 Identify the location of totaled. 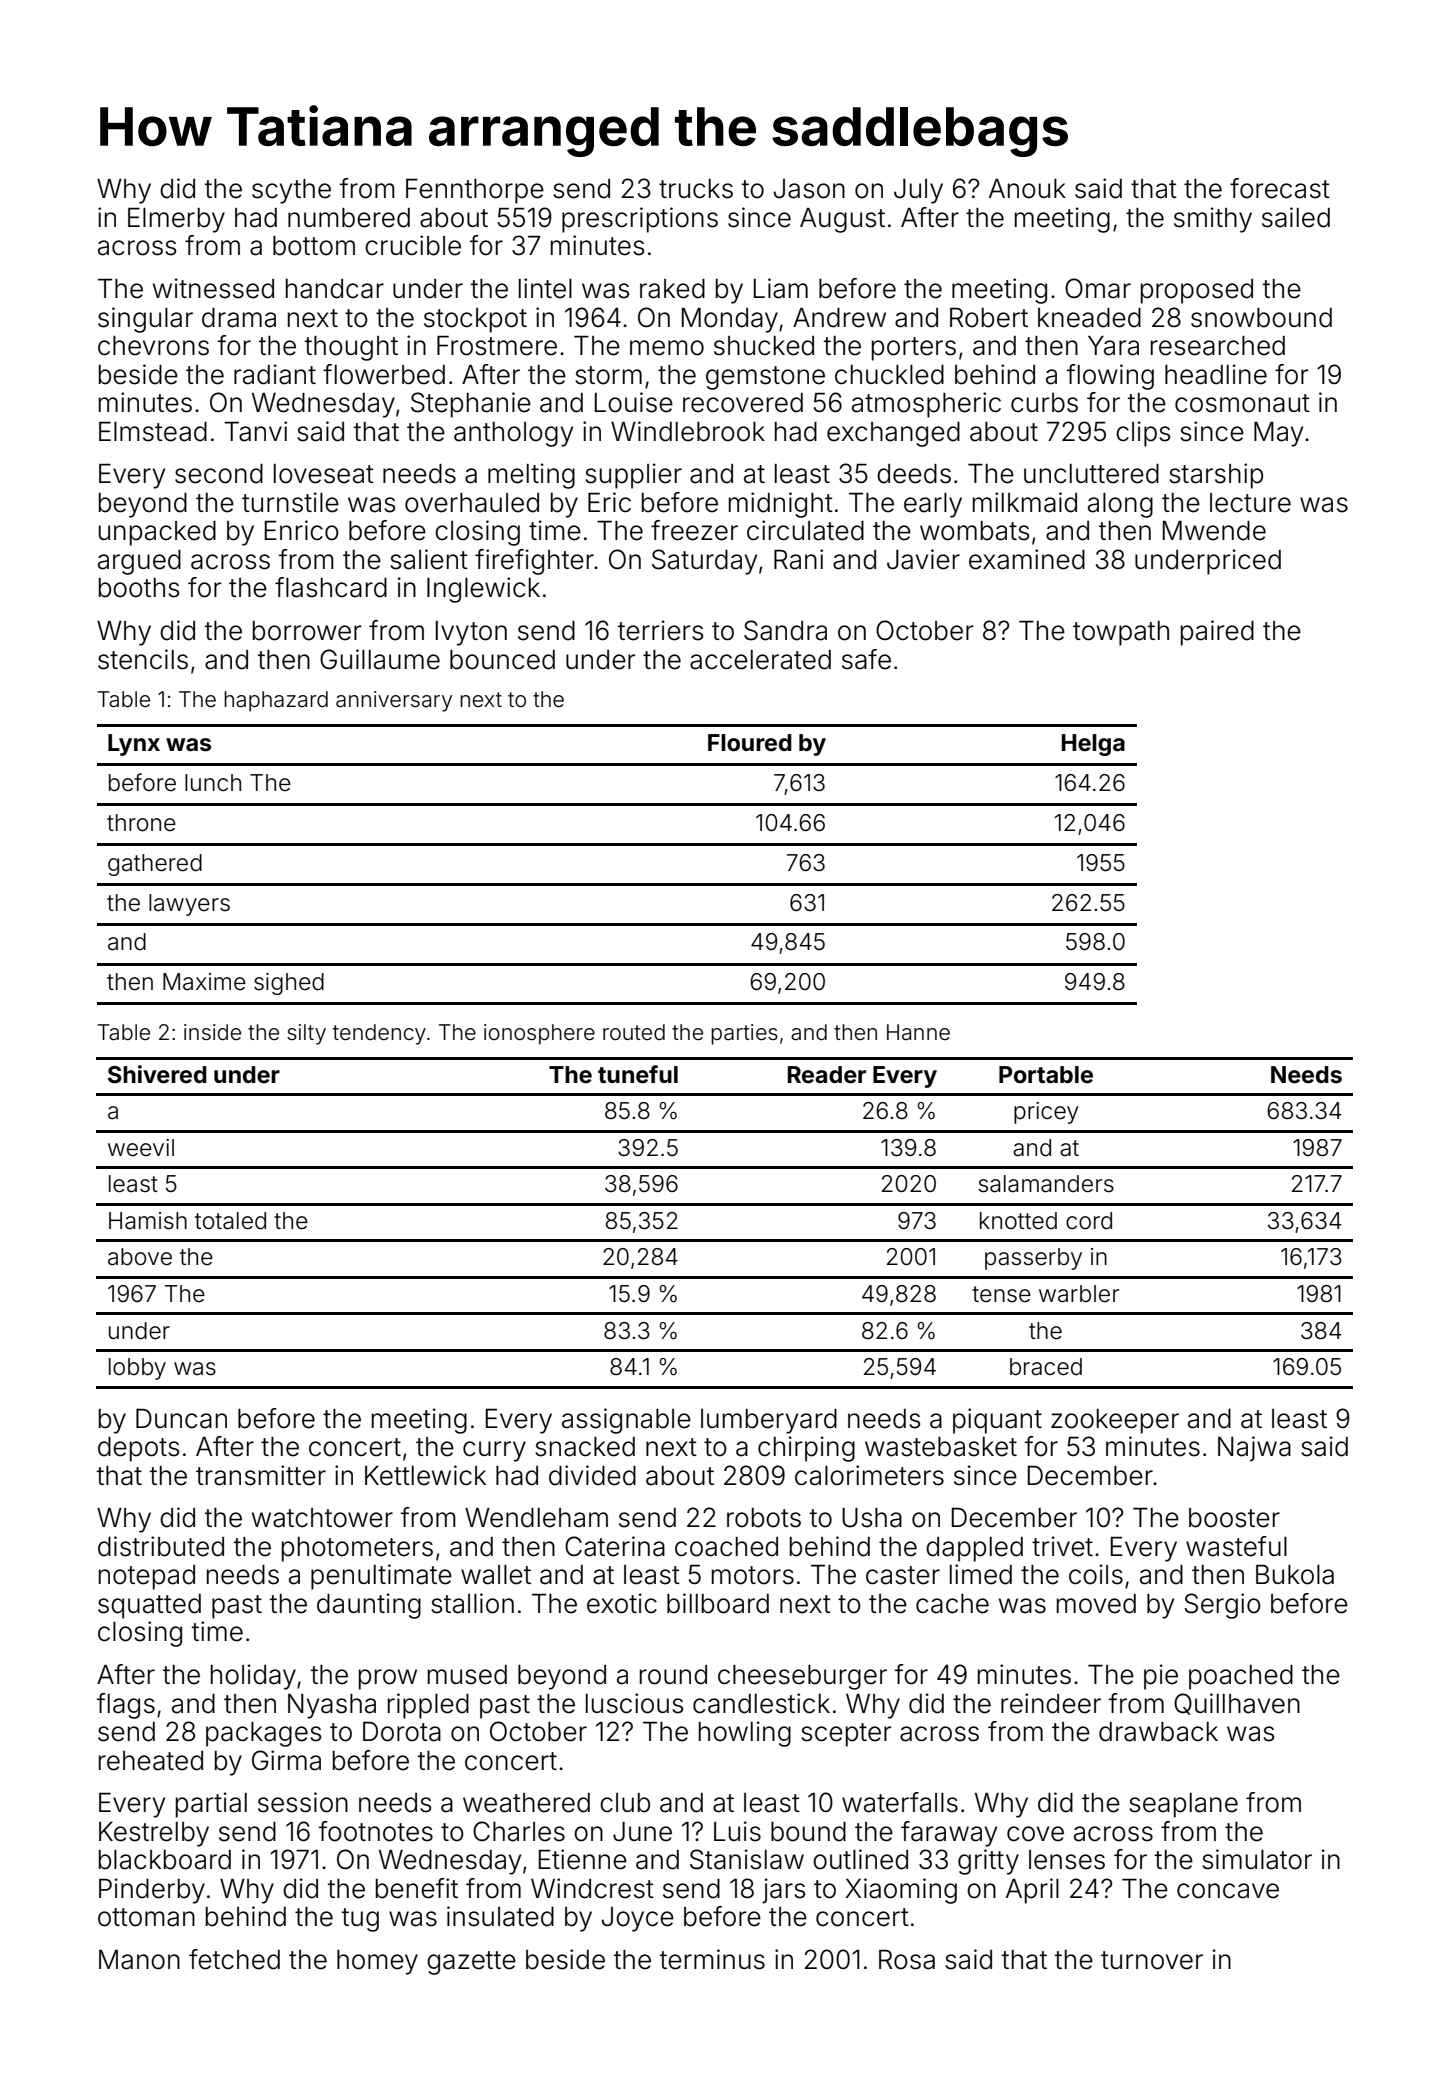
(230, 1221).
